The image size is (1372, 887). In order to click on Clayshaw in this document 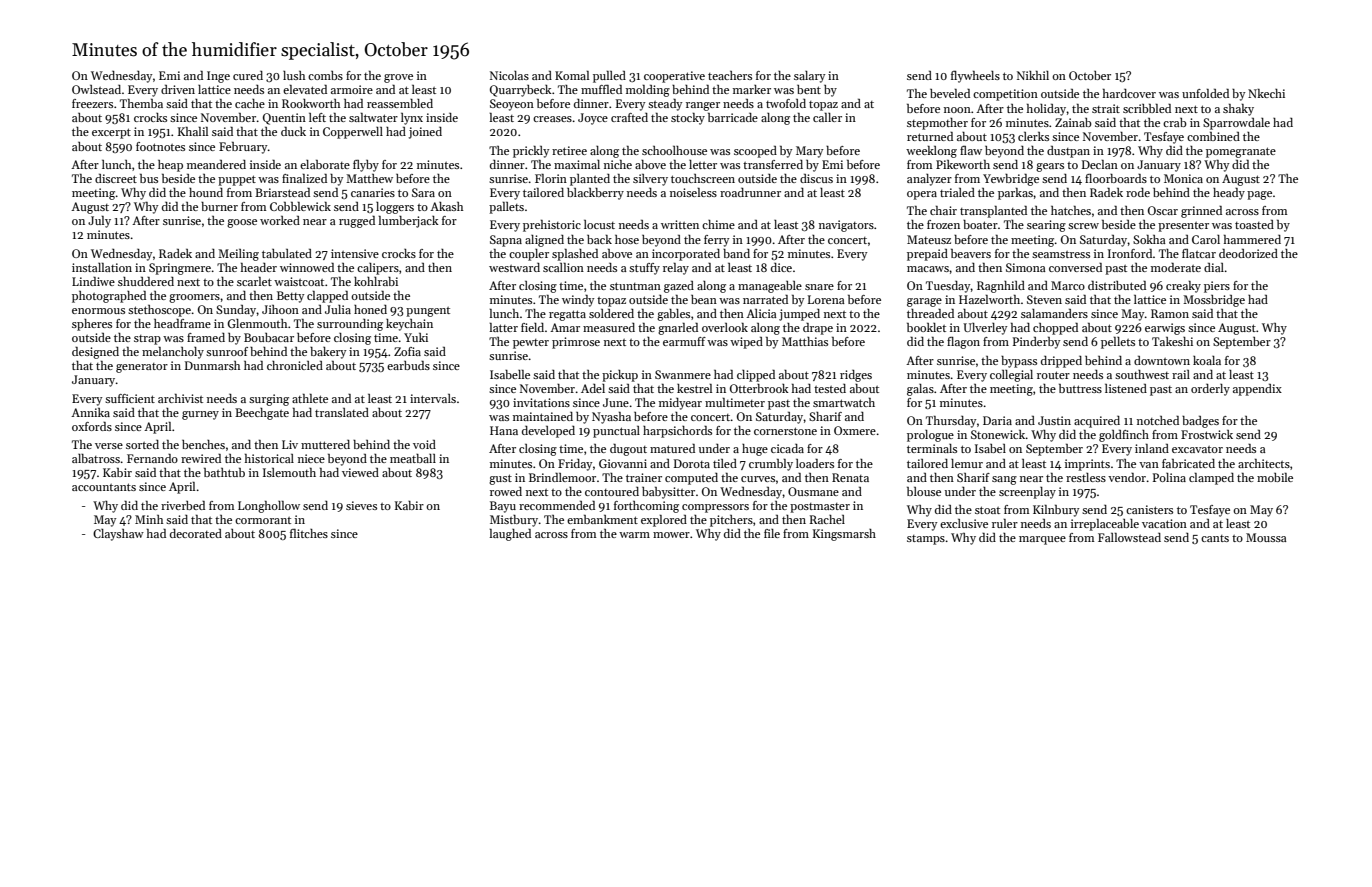, I will do `click(118, 535)`.
